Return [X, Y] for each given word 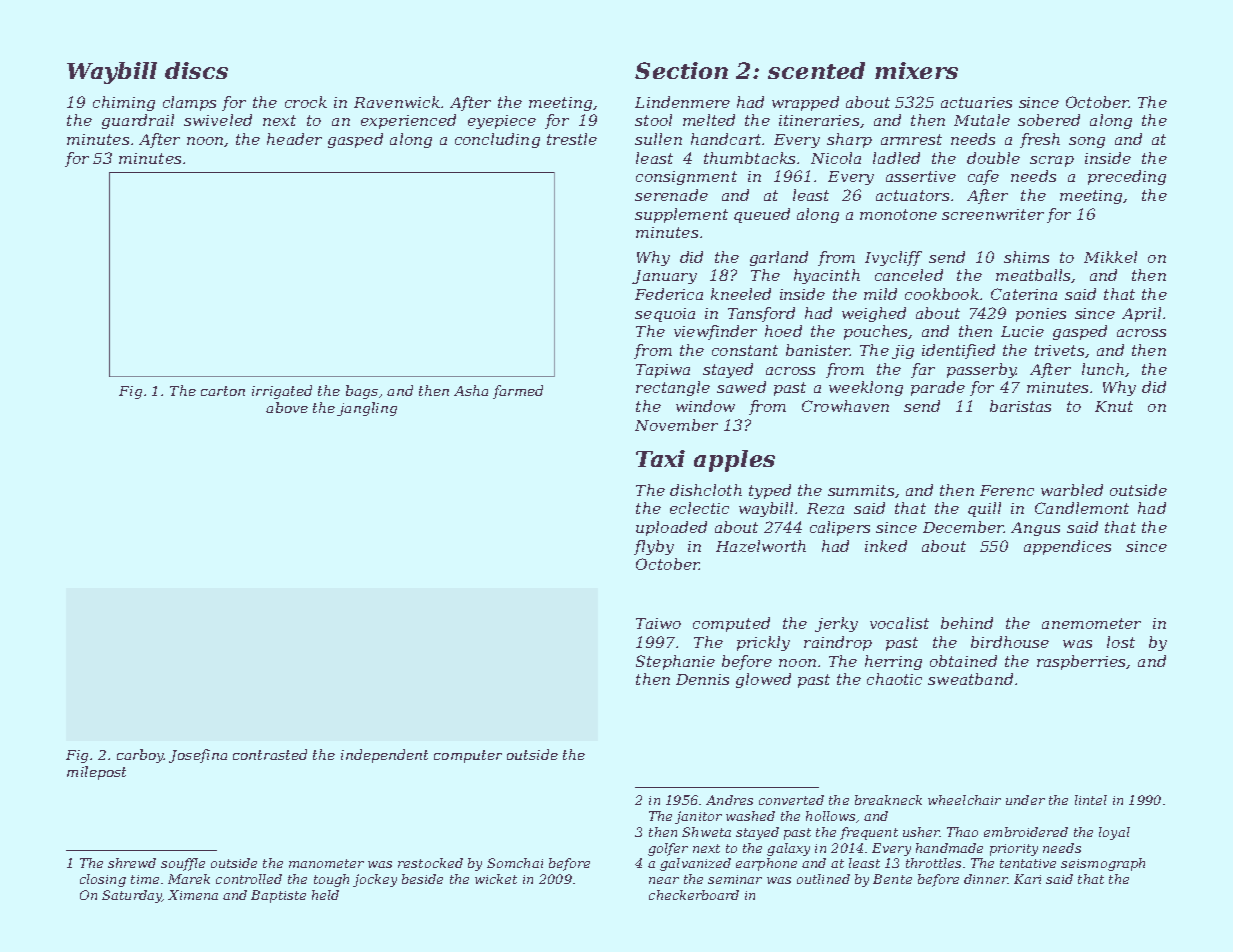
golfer [668, 849]
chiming [124, 103]
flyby [654, 547]
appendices [1067, 547]
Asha [471, 390]
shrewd [132, 863]
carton [223, 391]
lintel [1091, 800]
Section [681, 70]
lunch [1103, 369]
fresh [1040, 140]
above [287, 407]
